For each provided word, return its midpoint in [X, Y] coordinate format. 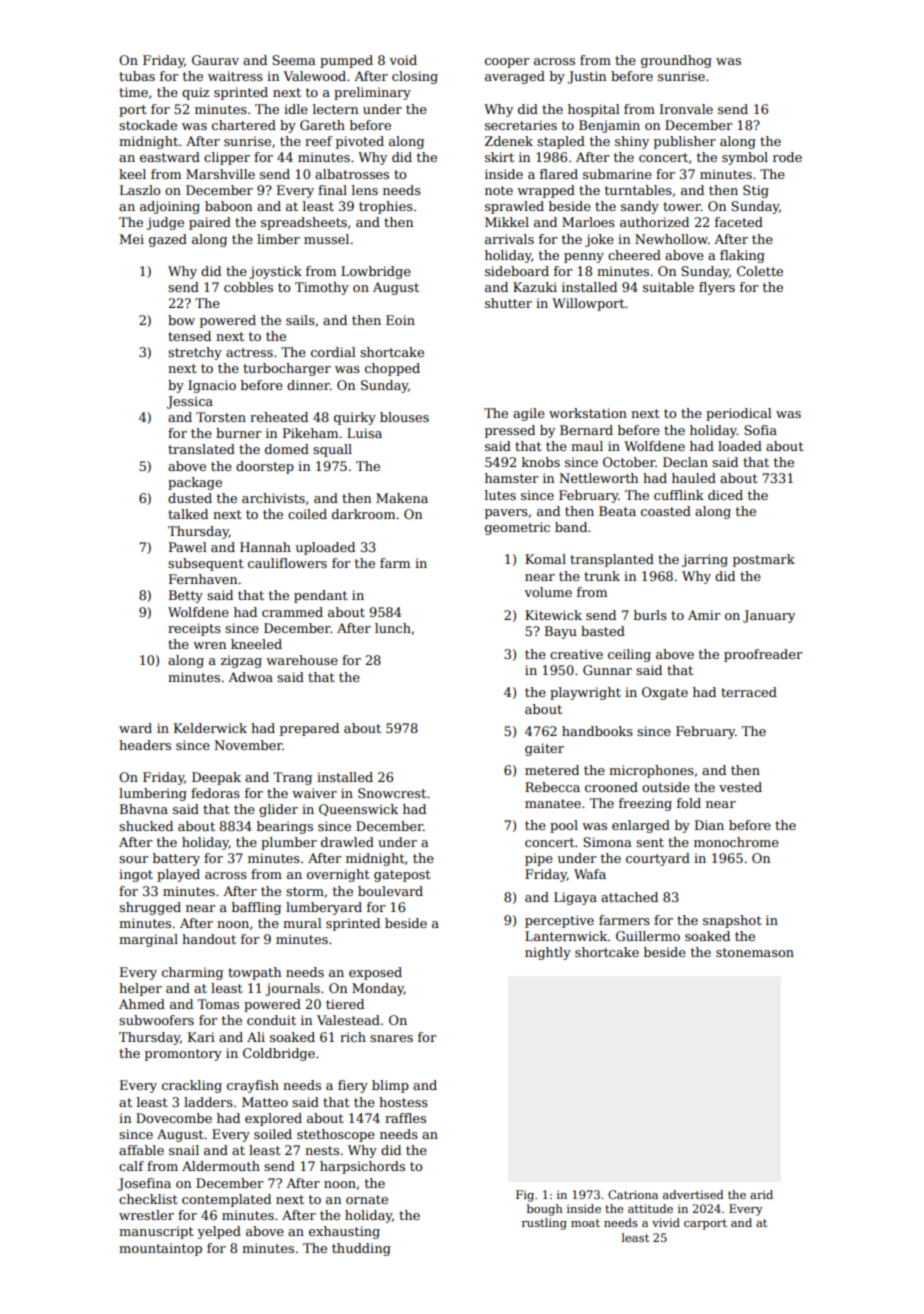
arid [761, 1194]
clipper [227, 158]
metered [552, 770]
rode [787, 157]
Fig [525, 1196]
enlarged [641, 826]
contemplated [226, 1200]
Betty [186, 596]
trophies [386, 207]
